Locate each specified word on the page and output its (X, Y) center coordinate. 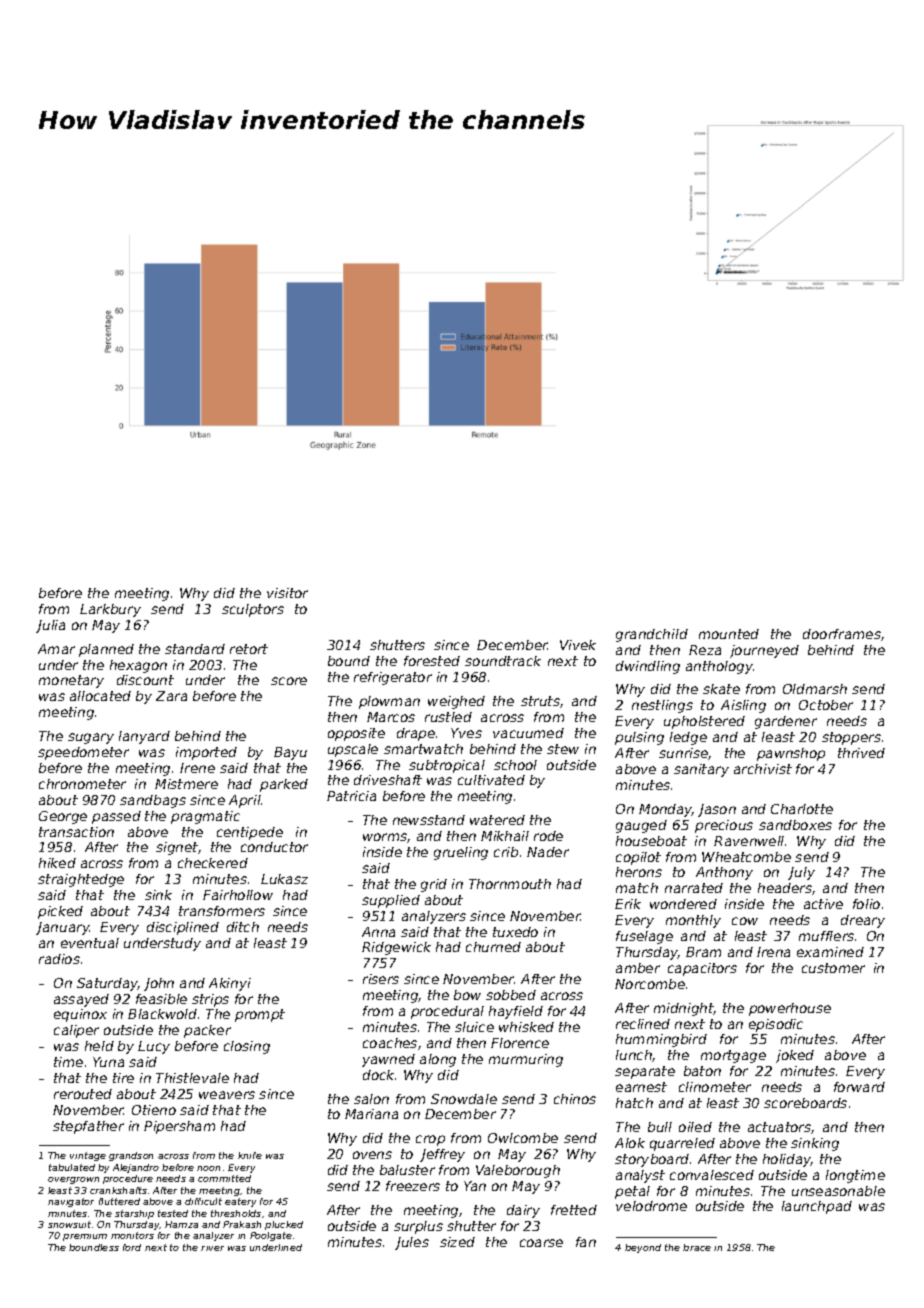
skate (721, 689)
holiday (787, 1160)
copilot (638, 858)
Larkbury (110, 610)
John (159, 984)
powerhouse (790, 1009)
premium (85, 1237)
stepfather (88, 1127)
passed (116, 817)
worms (385, 838)
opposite (356, 734)
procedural (447, 1012)
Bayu (290, 753)
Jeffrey (442, 1155)
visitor (287, 593)
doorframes (842, 634)
